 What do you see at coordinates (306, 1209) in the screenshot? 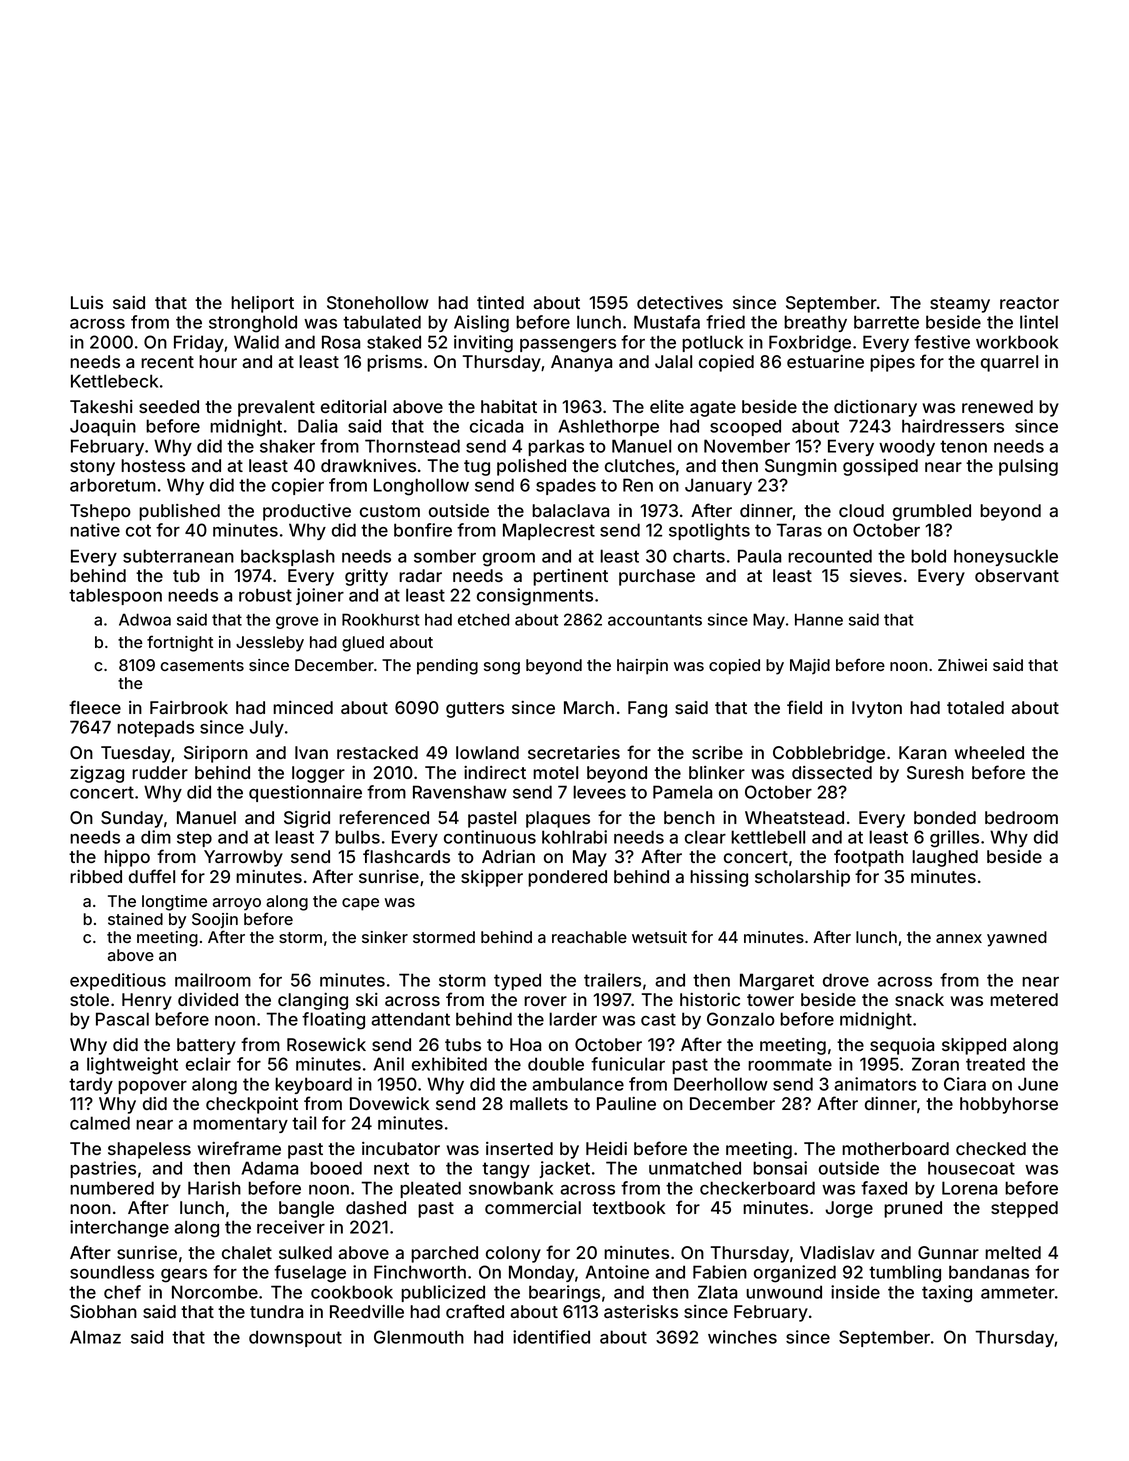
I see `bangle` at bounding box center [306, 1209].
